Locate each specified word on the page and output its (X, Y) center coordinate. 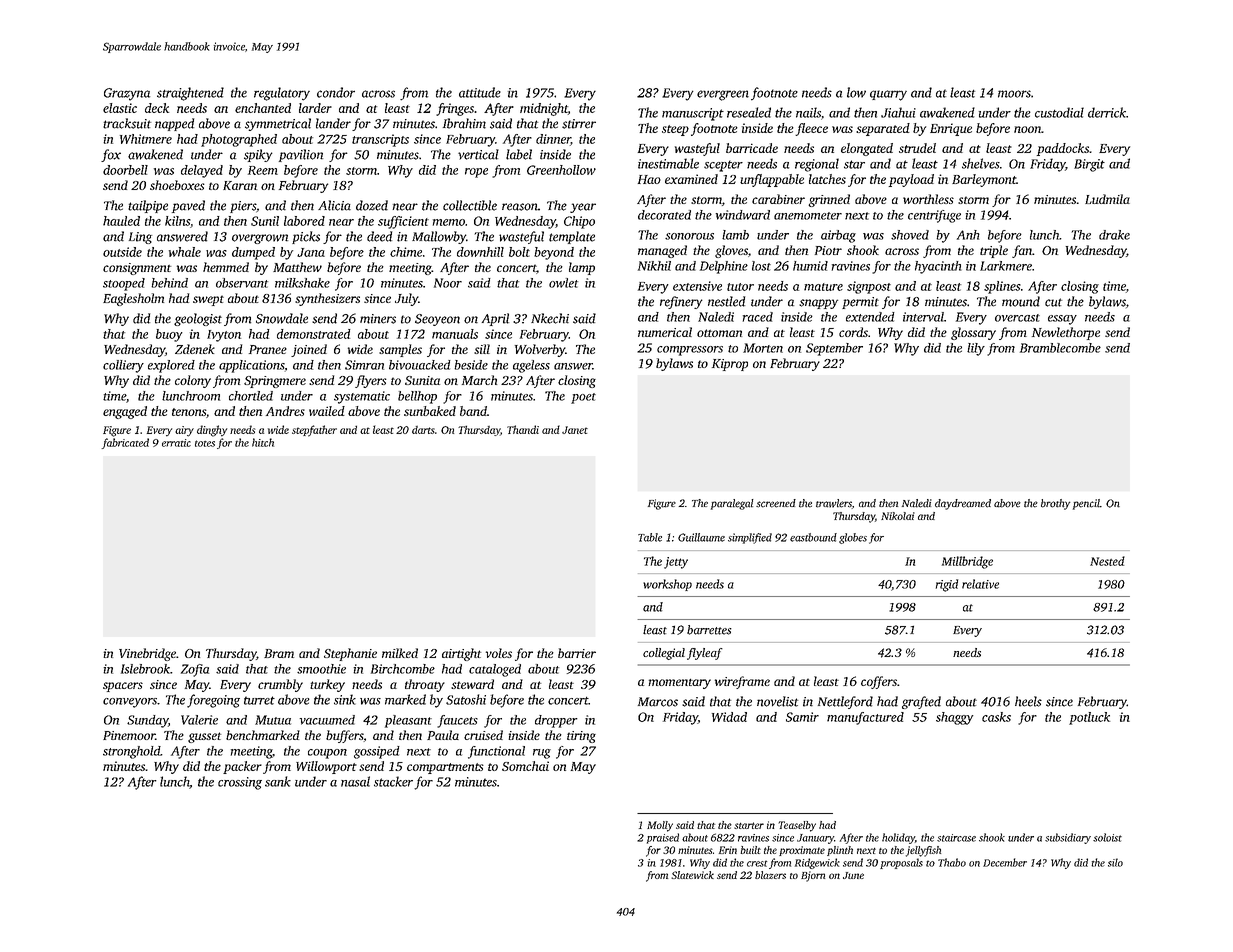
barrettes (709, 630)
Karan (240, 185)
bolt (519, 252)
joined (309, 350)
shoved (910, 235)
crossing (240, 783)
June (853, 875)
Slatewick (692, 875)
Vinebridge (147, 654)
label (519, 154)
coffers (879, 682)
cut (1053, 302)
